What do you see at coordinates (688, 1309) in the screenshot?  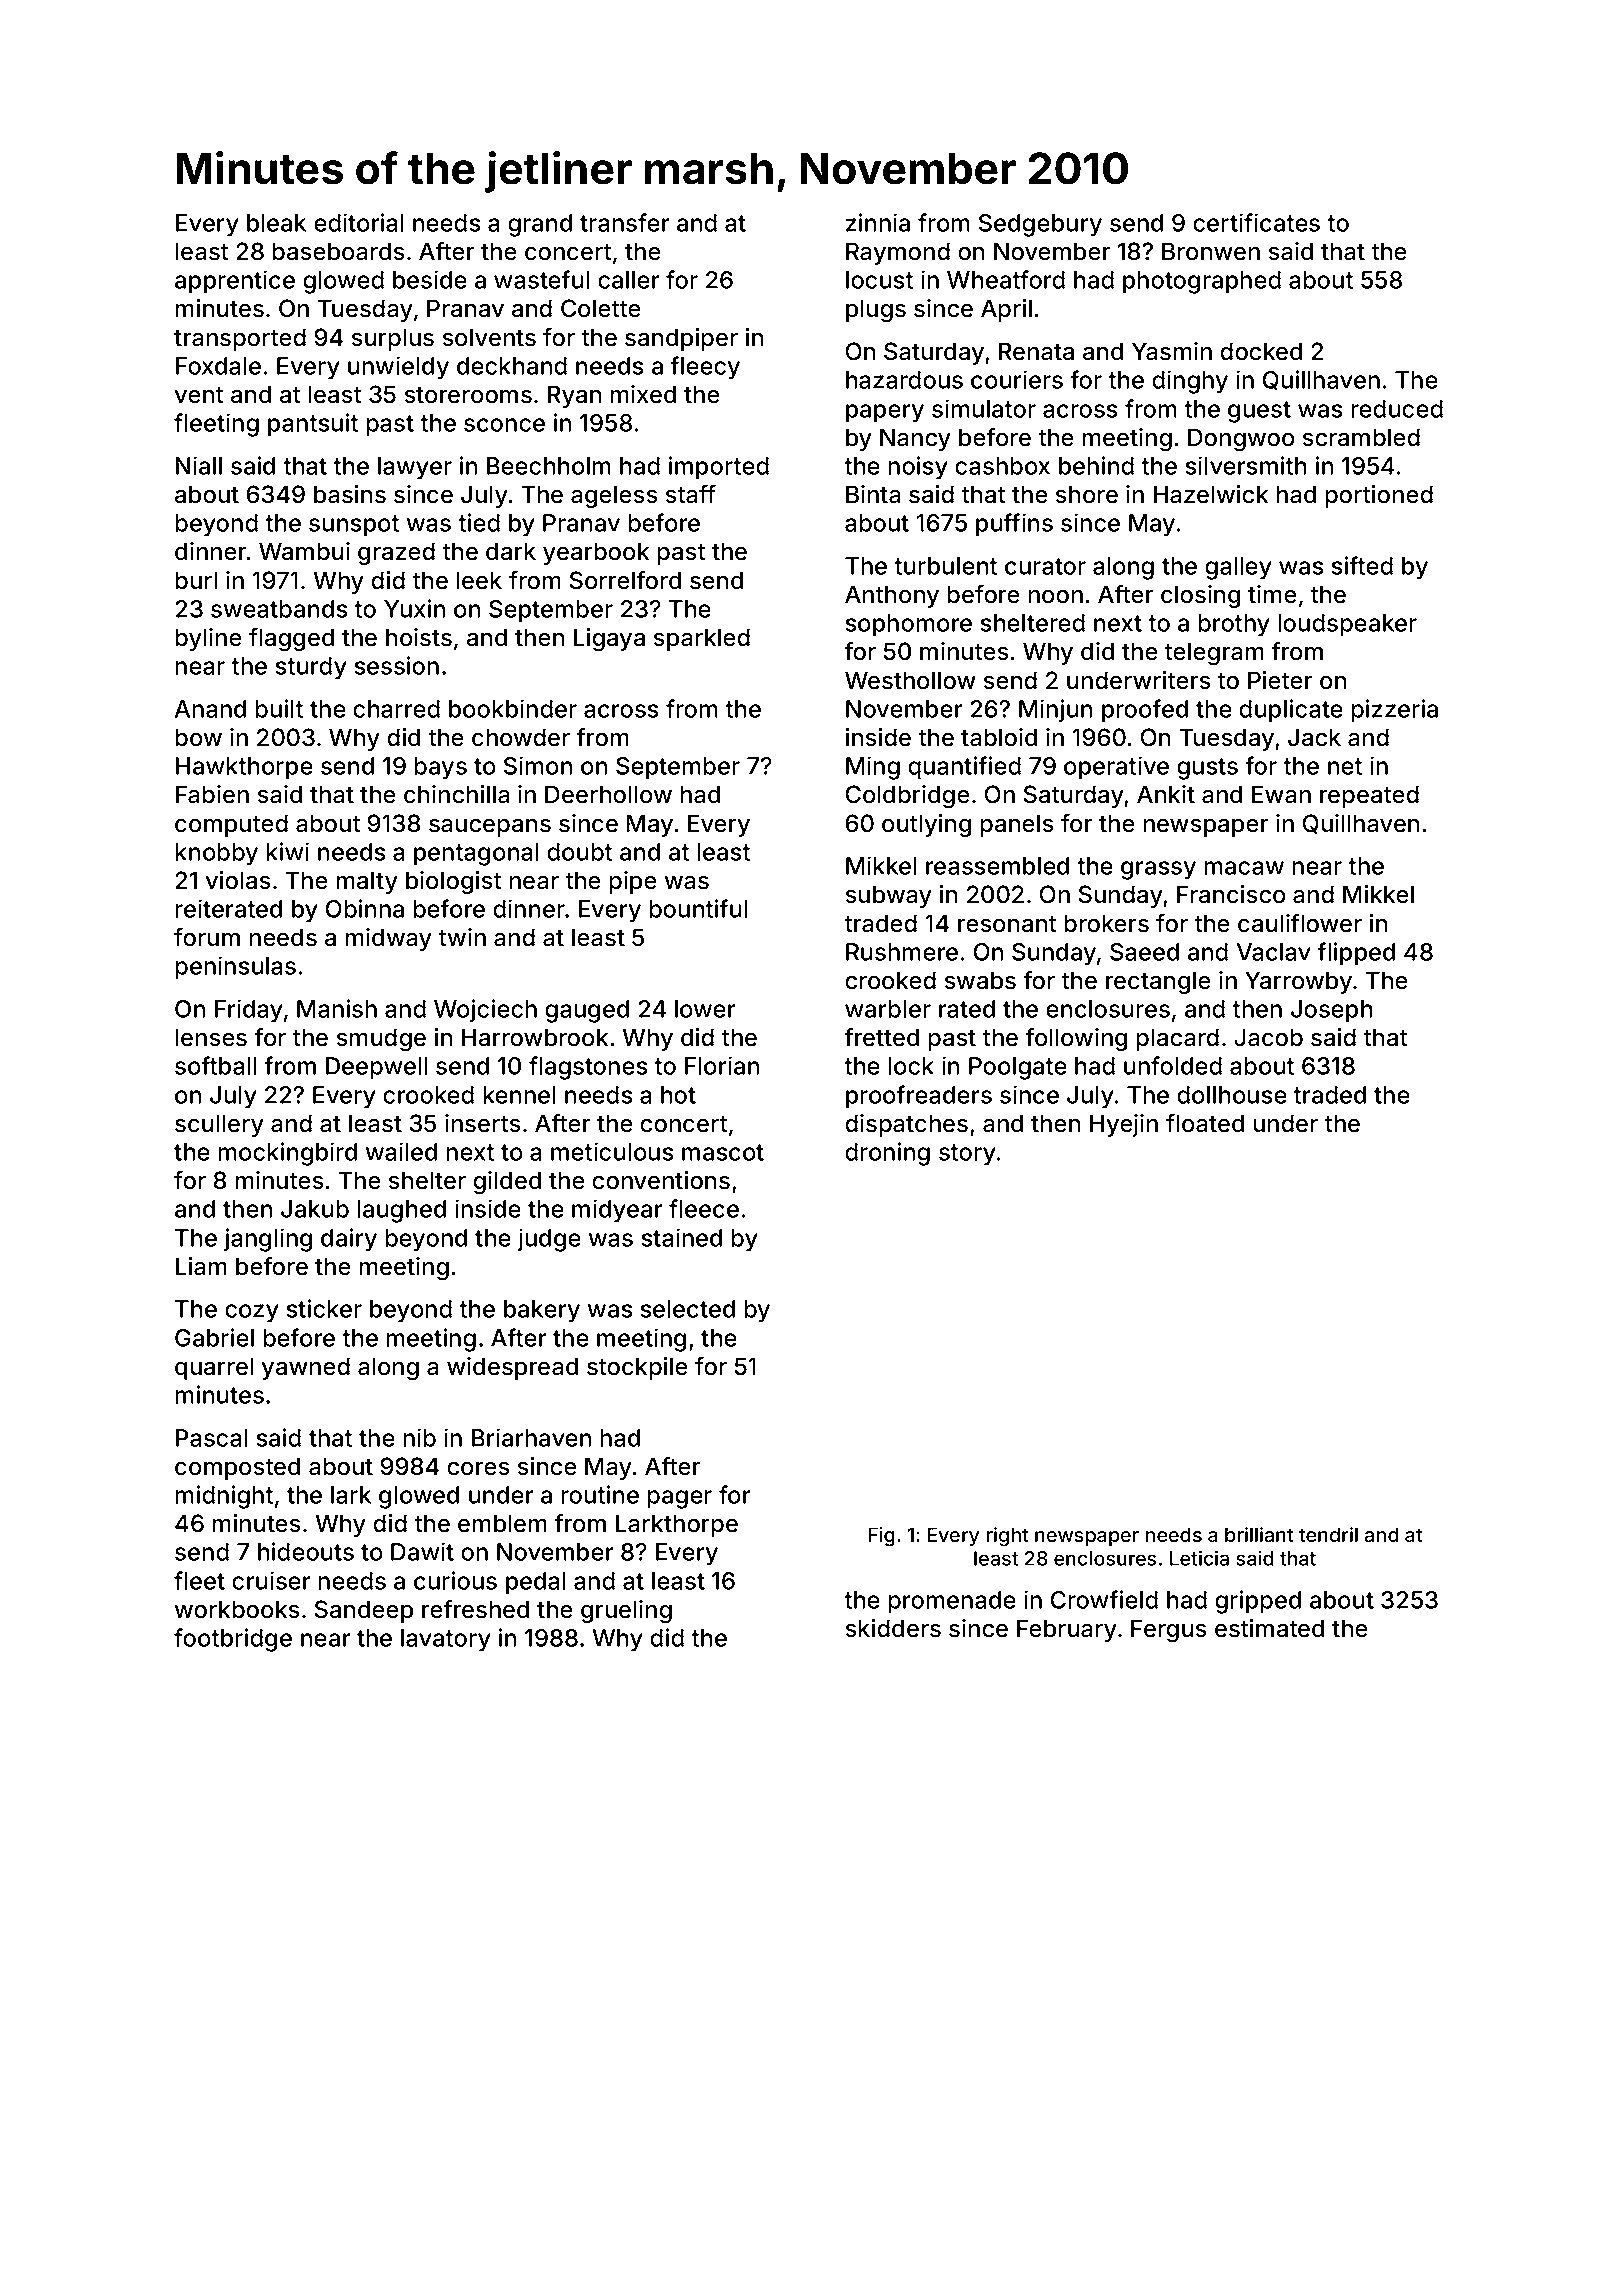 I see `selected` at bounding box center [688, 1309].
